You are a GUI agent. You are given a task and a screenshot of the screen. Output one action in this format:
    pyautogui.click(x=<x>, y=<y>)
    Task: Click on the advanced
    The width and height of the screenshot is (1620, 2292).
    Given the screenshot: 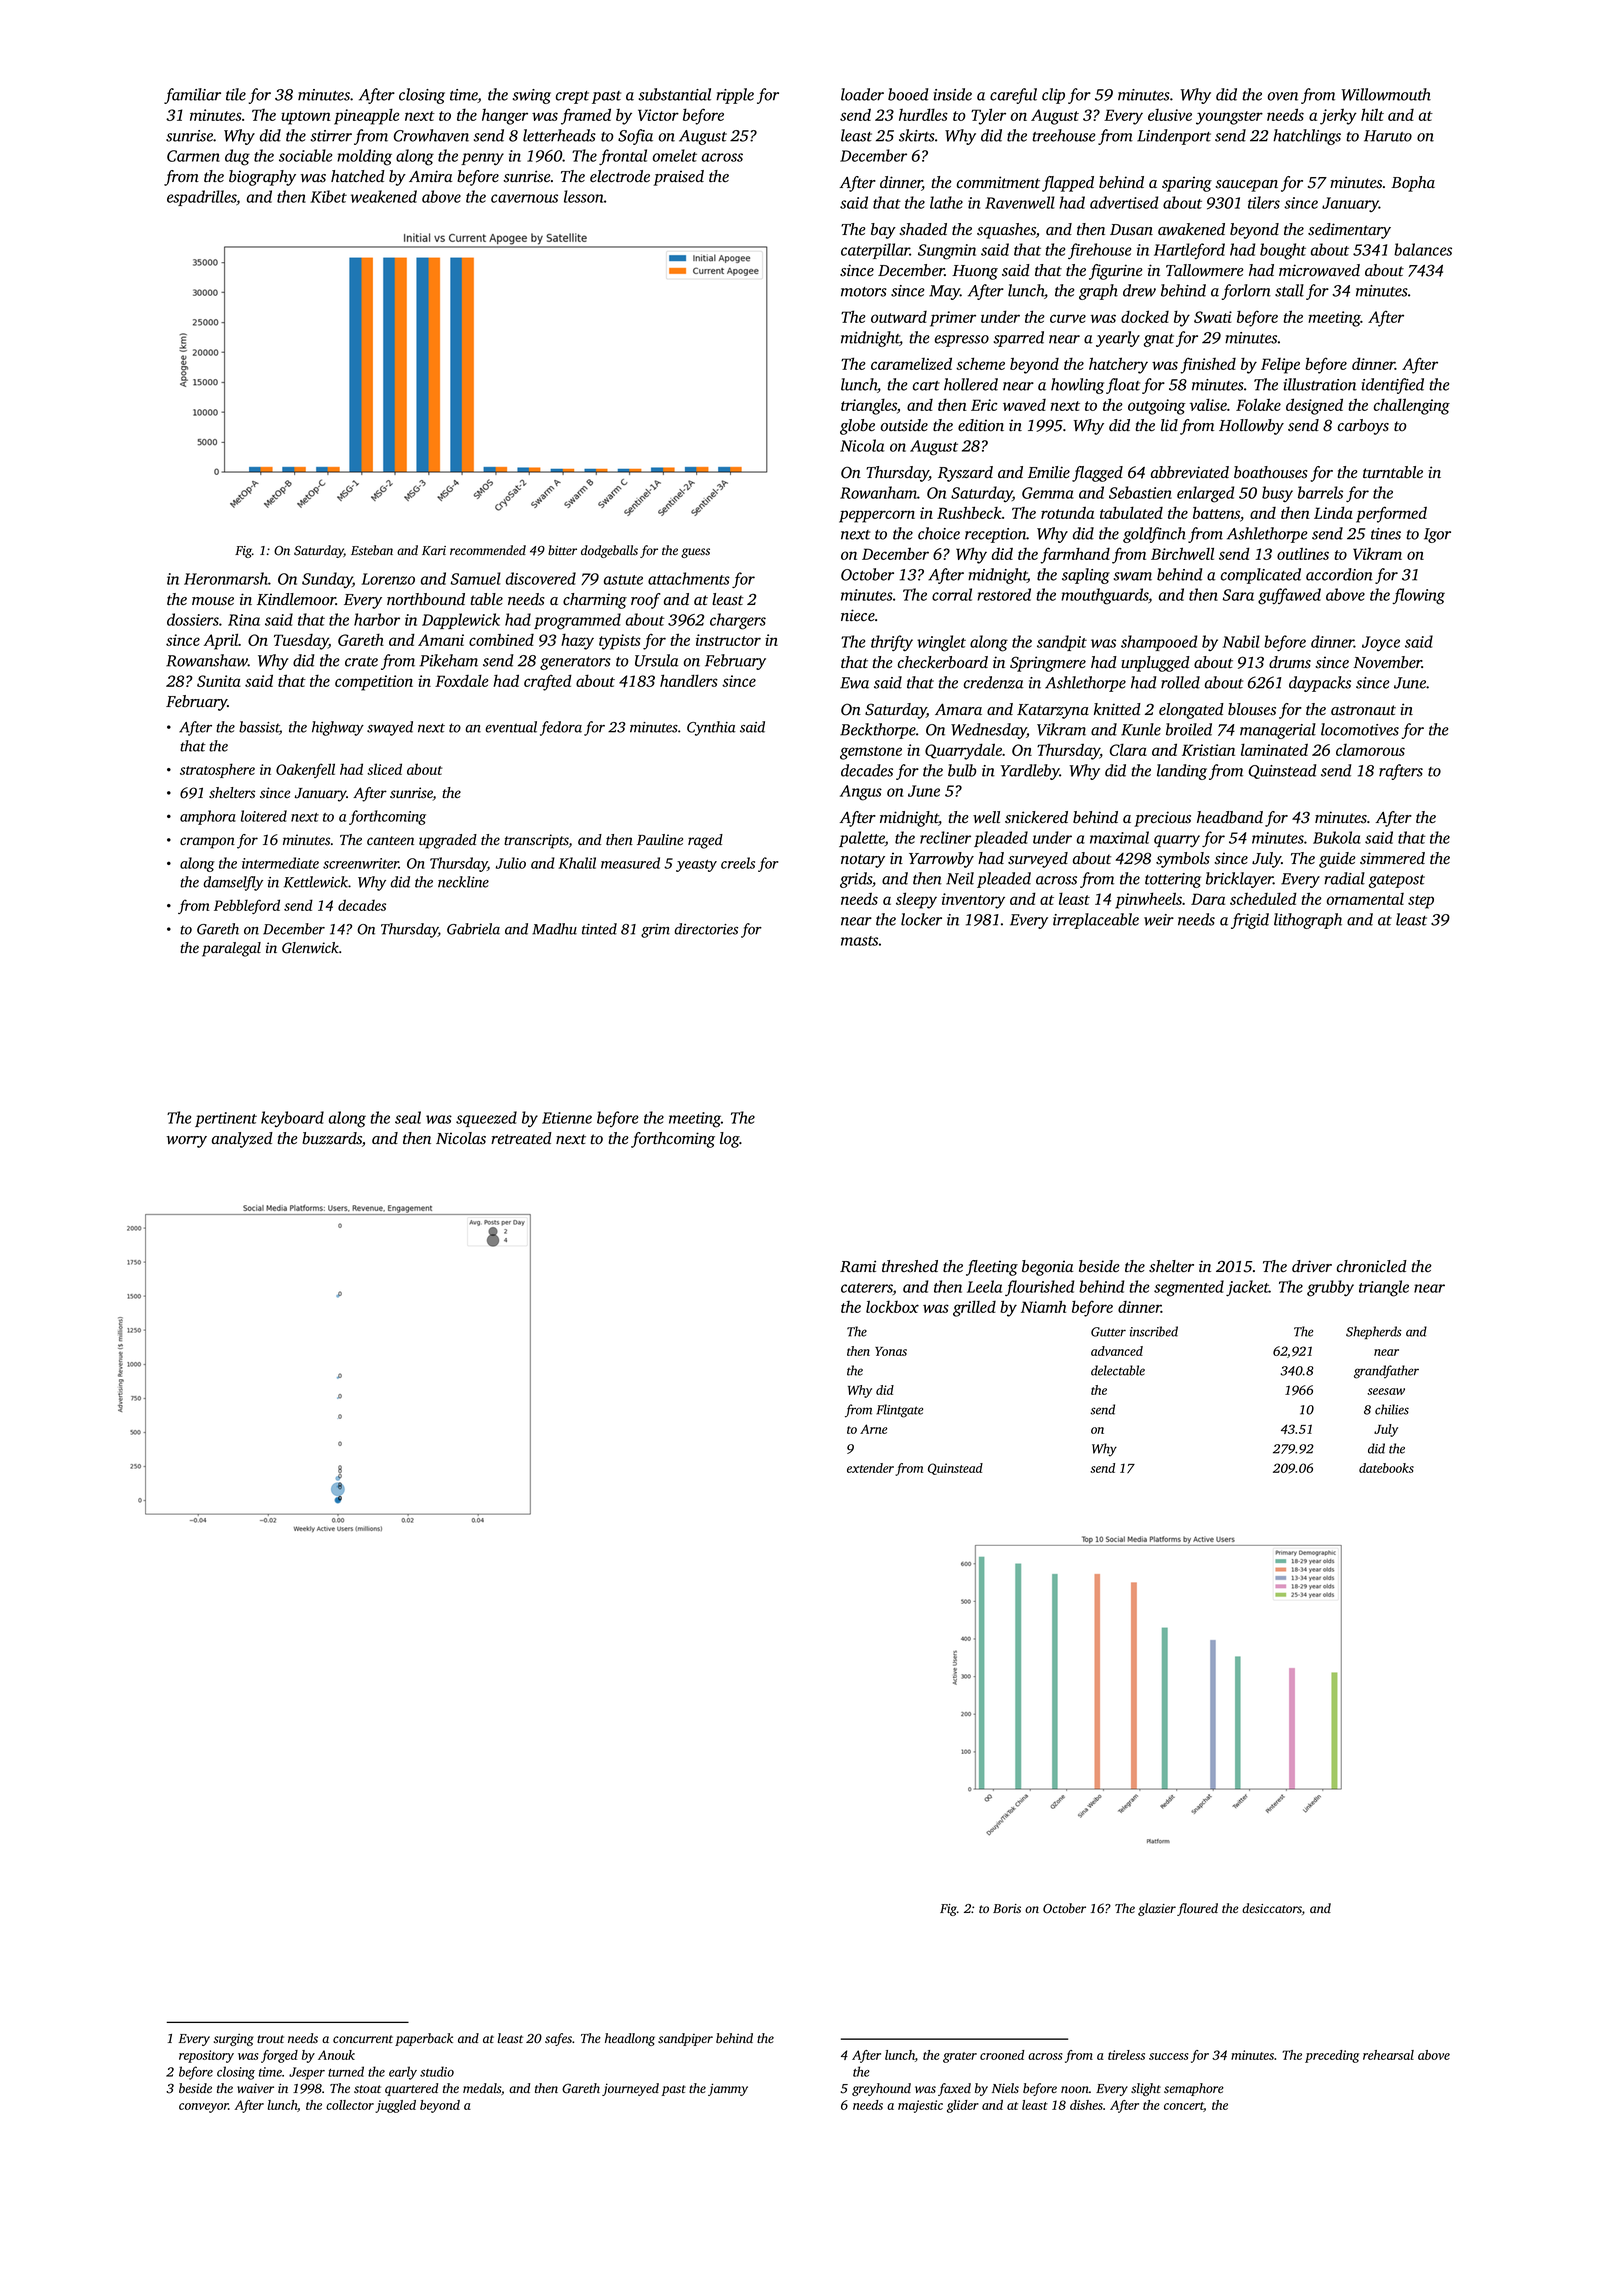 What is the action you would take?
    pyautogui.click(x=1117, y=1351)
